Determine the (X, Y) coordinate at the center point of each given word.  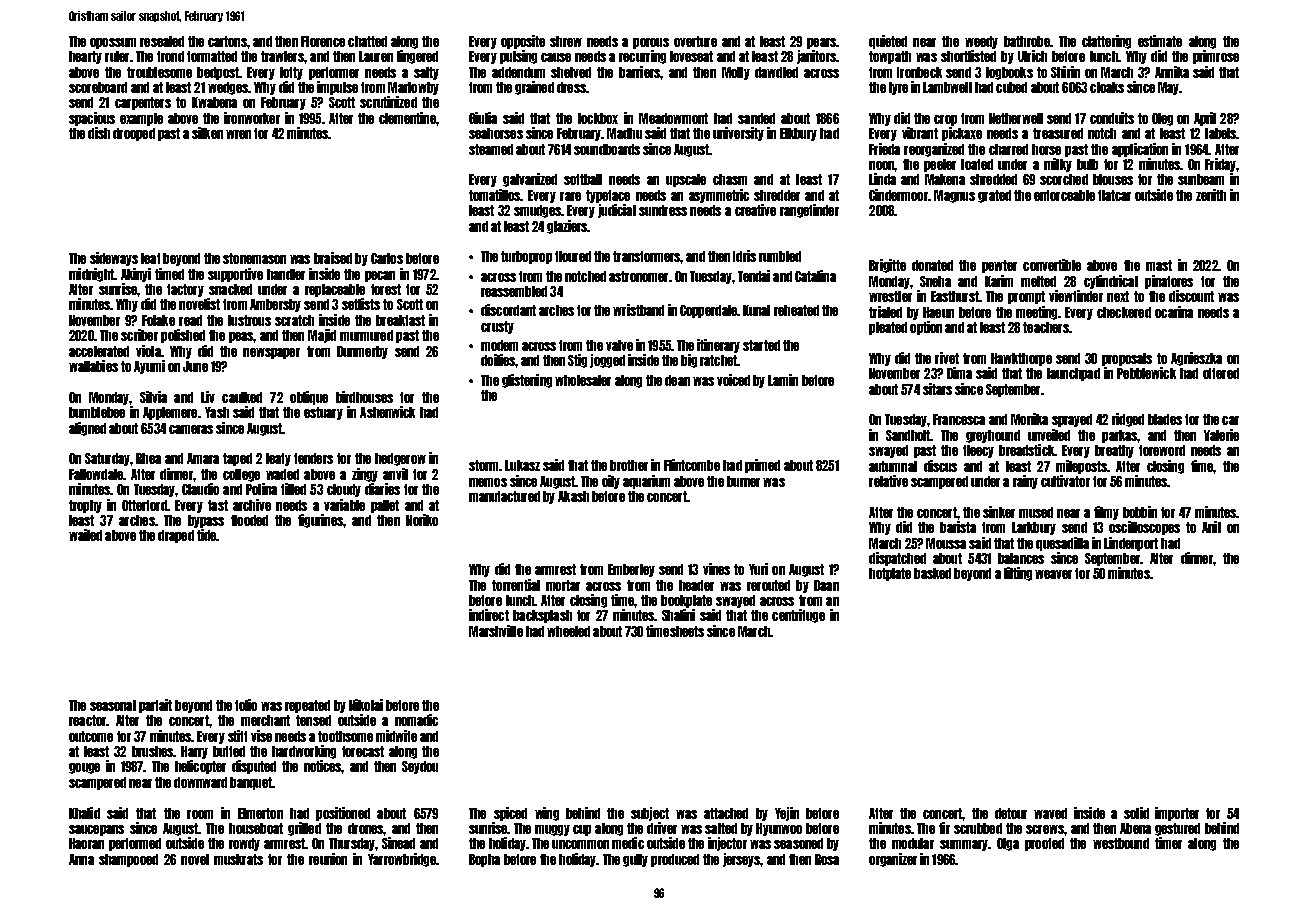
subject (650, 814)
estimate (1160, 41)
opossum (113, 43)
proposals (1127, 359)
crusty (497, 327)
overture (695, 41)
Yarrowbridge (402, 860)
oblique (309, 398)
